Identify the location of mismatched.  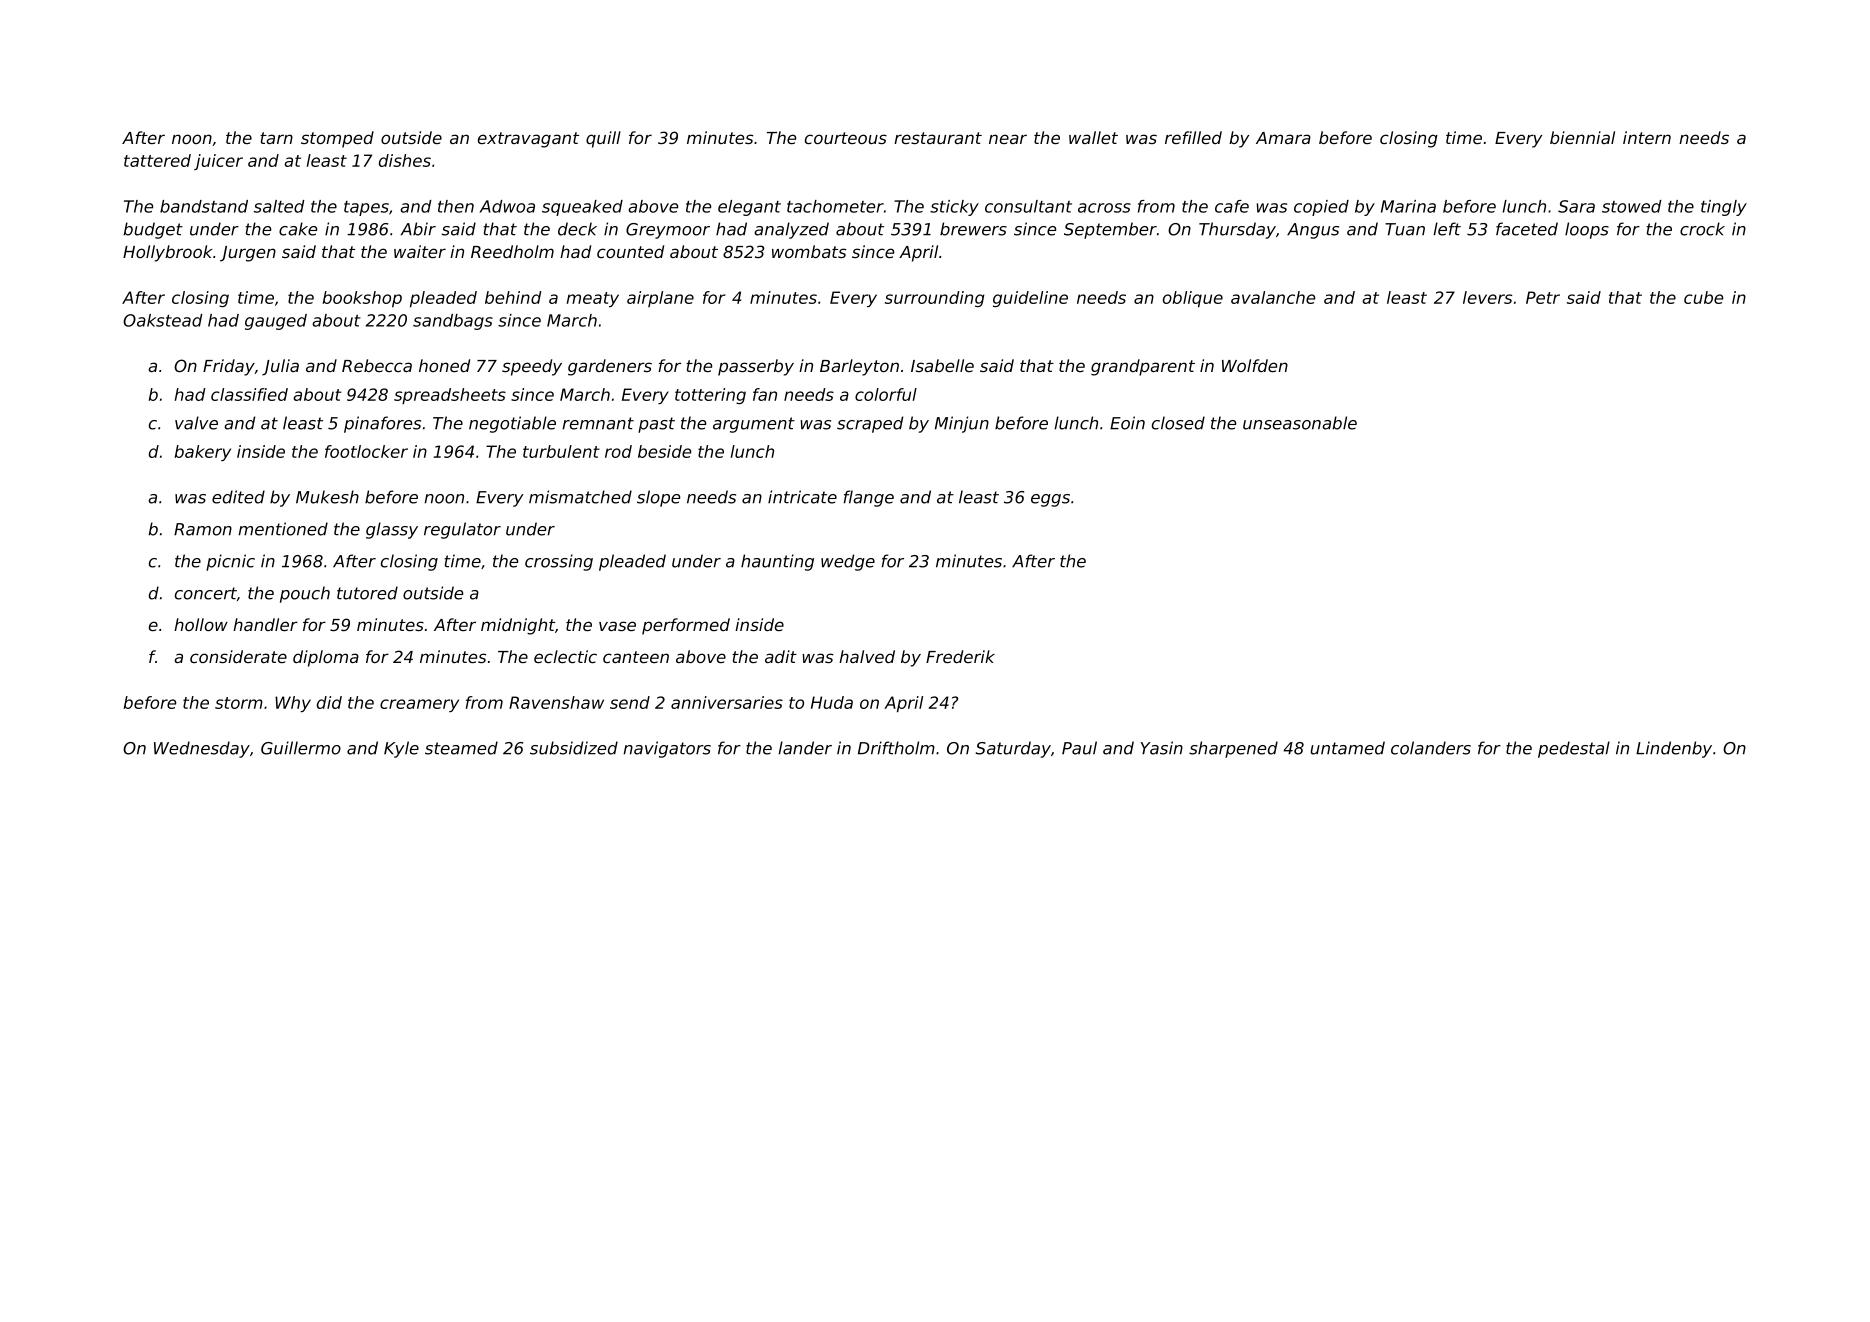
(580, 497).
